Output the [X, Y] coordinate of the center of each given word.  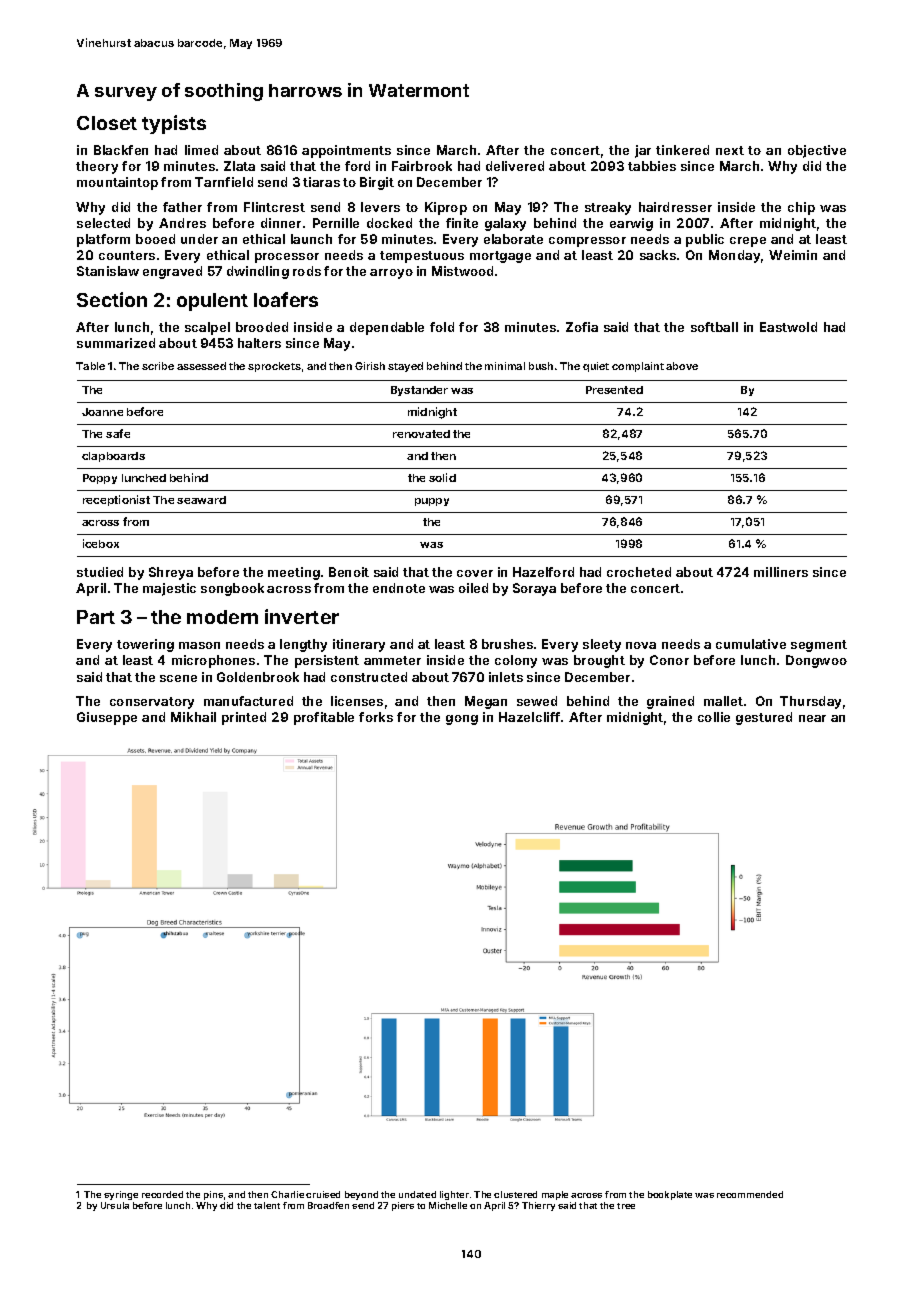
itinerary [359, 645]
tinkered [682, 150]
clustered [515, 1194]
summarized [116, 343]
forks [376, 717]
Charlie [287, 1194]
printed [244, 718]
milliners [781, 572]
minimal [505, 366]
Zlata [239, 166]
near [812, 718]
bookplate [670, 1195]
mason [199, 645]
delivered [515, 166]
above [682, 366]
